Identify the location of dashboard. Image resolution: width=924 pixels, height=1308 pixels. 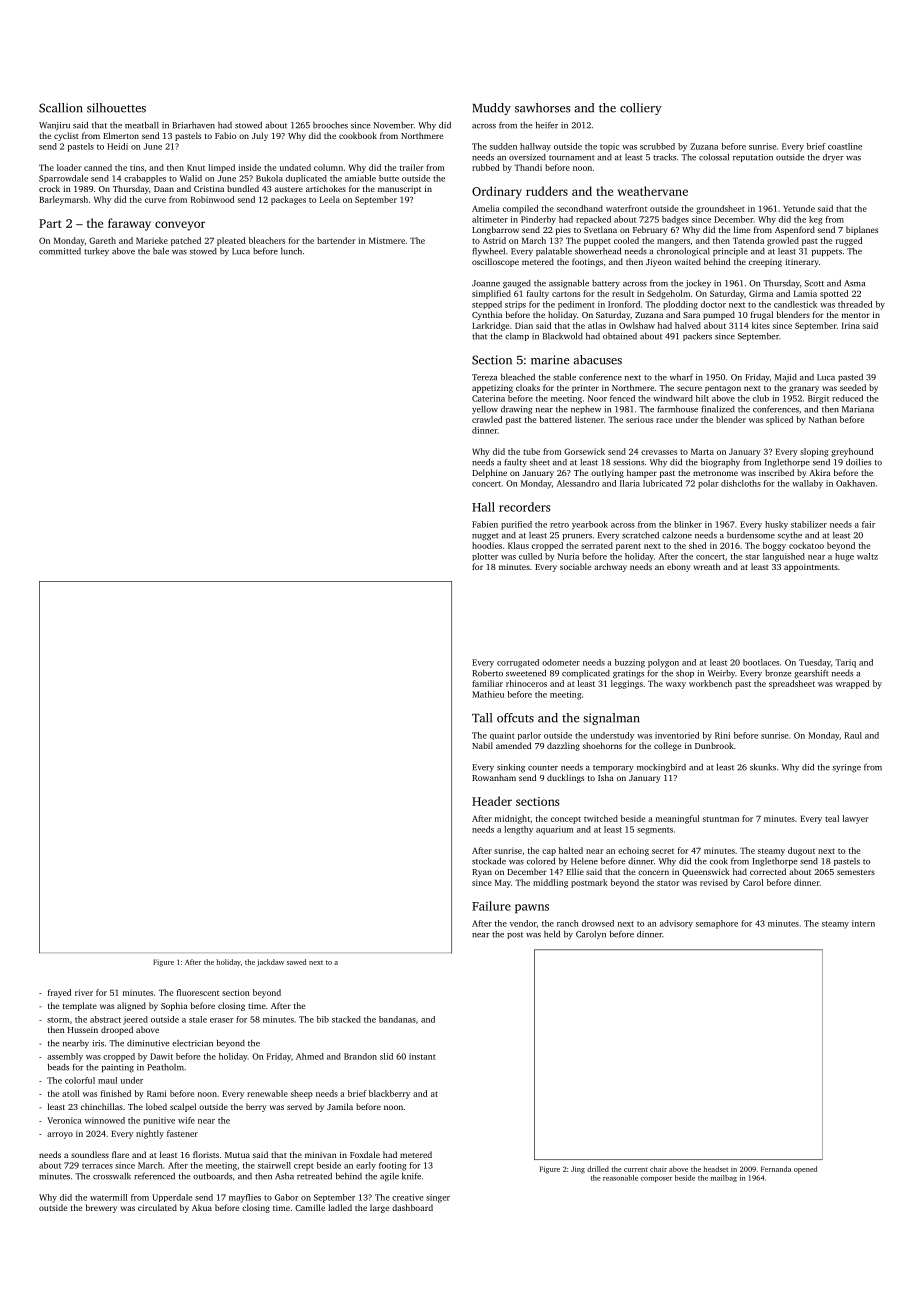
(412, 1207).
